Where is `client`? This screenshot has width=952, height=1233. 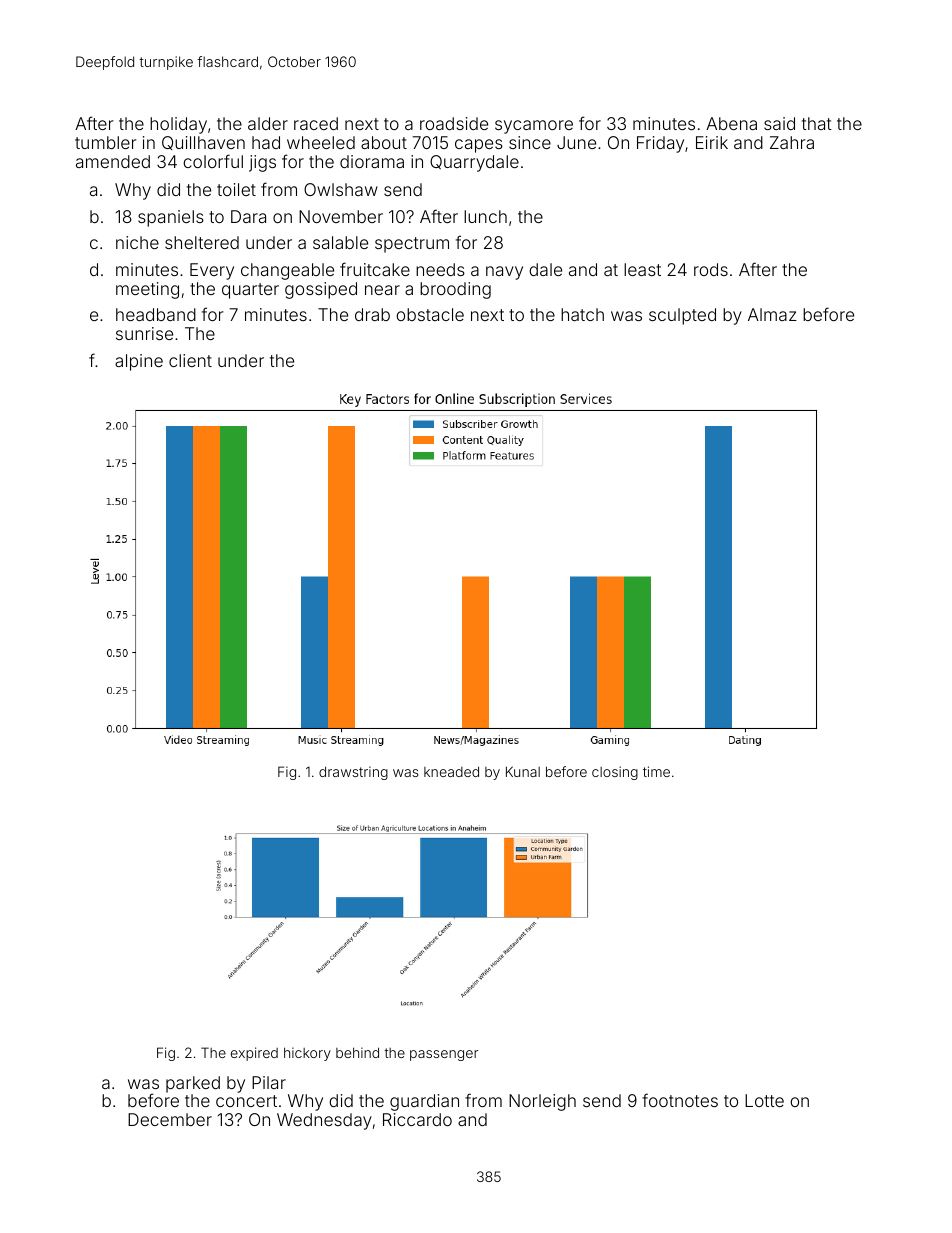 client is located at coordinates (190, 360).
